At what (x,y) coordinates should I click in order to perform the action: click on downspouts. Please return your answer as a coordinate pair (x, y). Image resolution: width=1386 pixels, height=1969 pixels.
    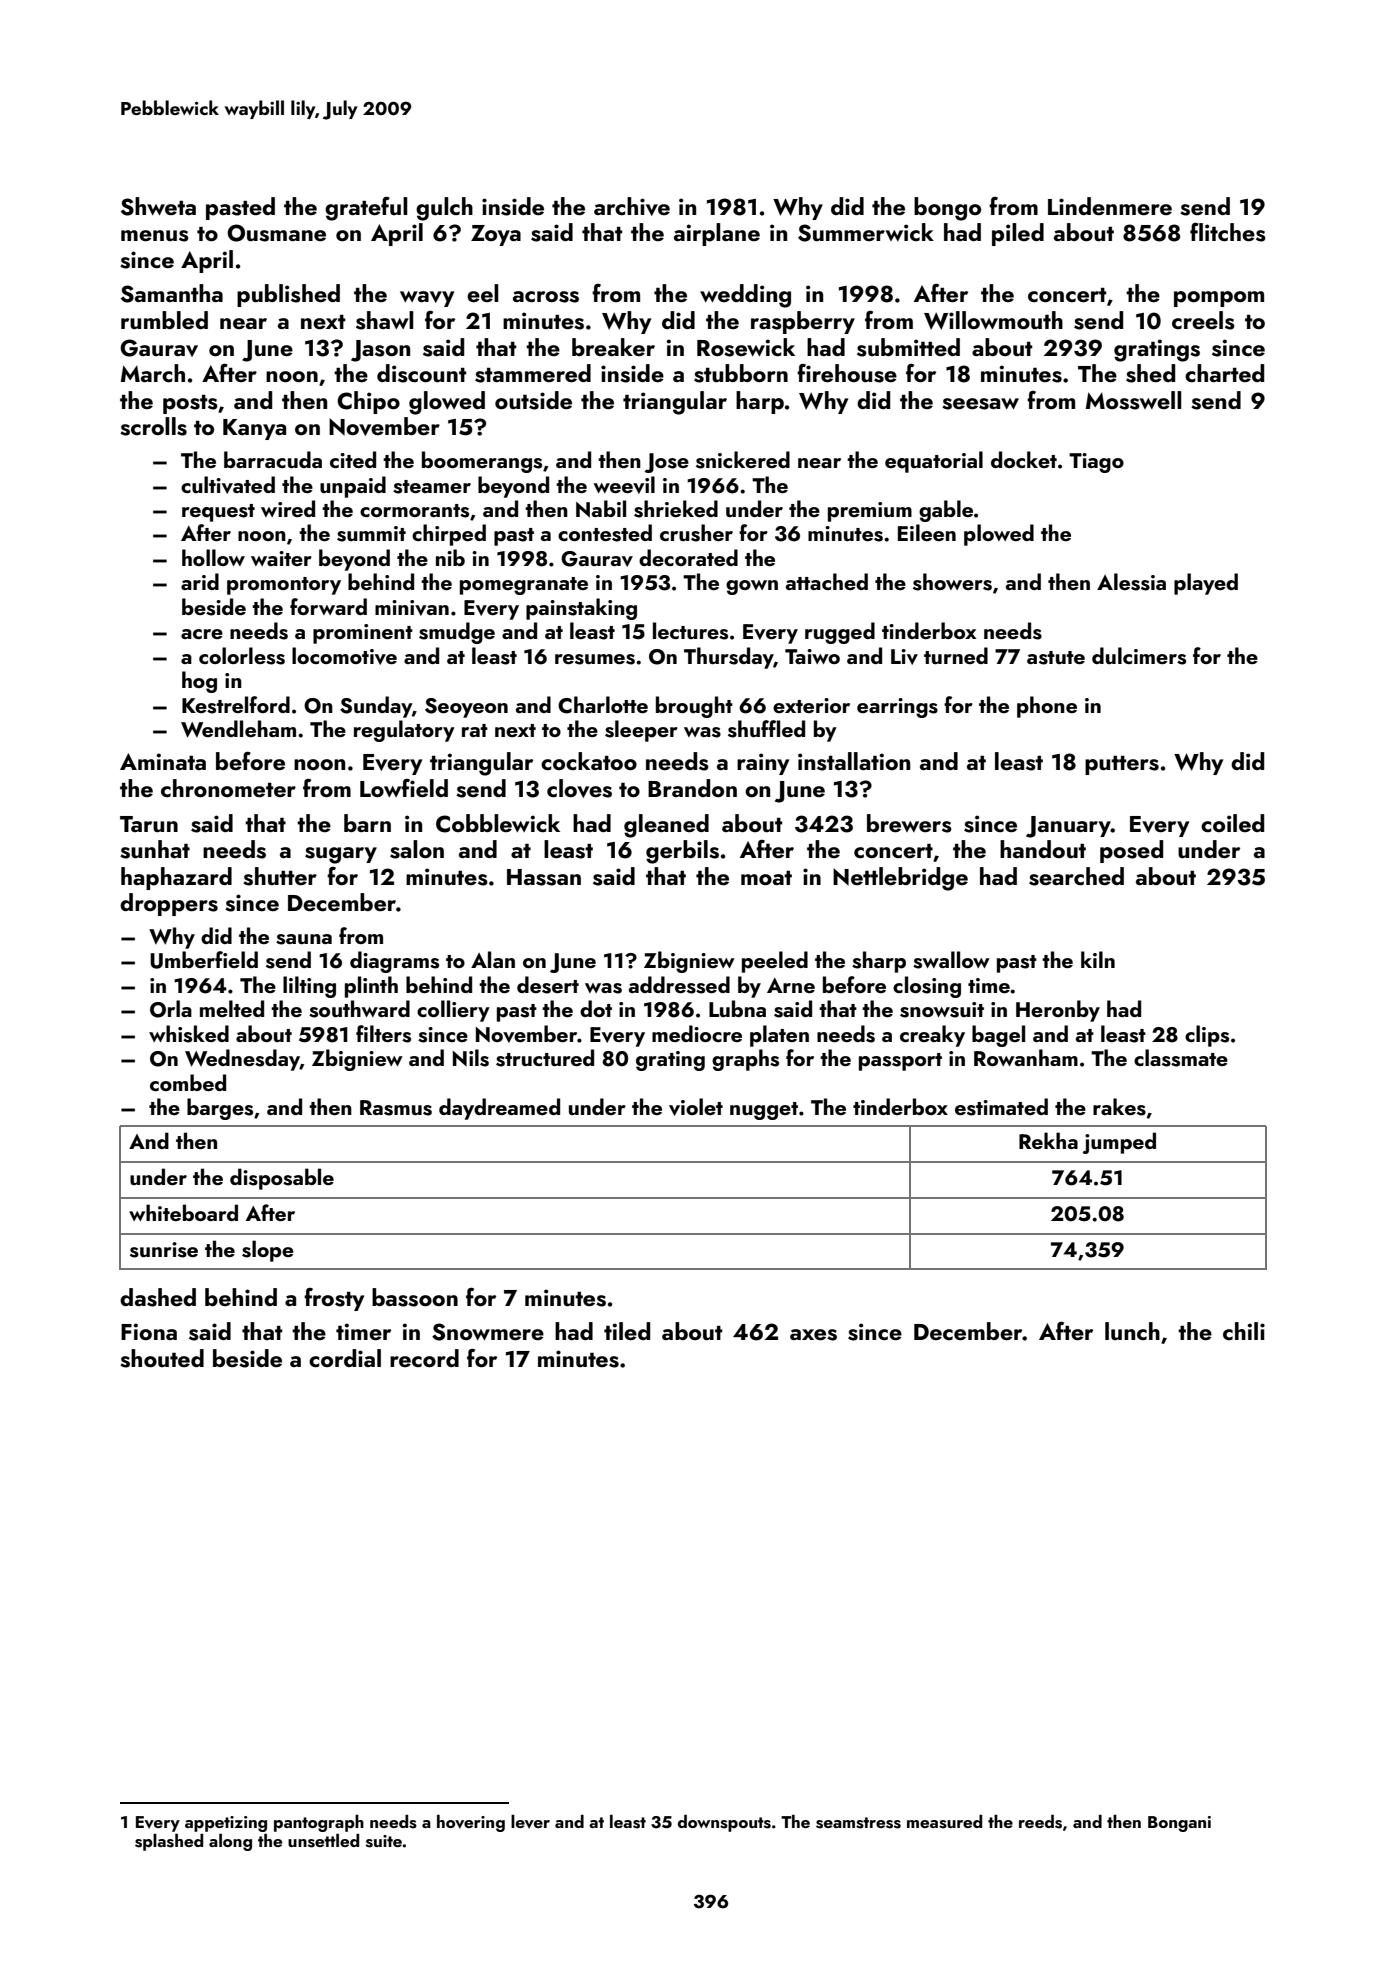
    Looking at the image, I should click on (724, 1823).
